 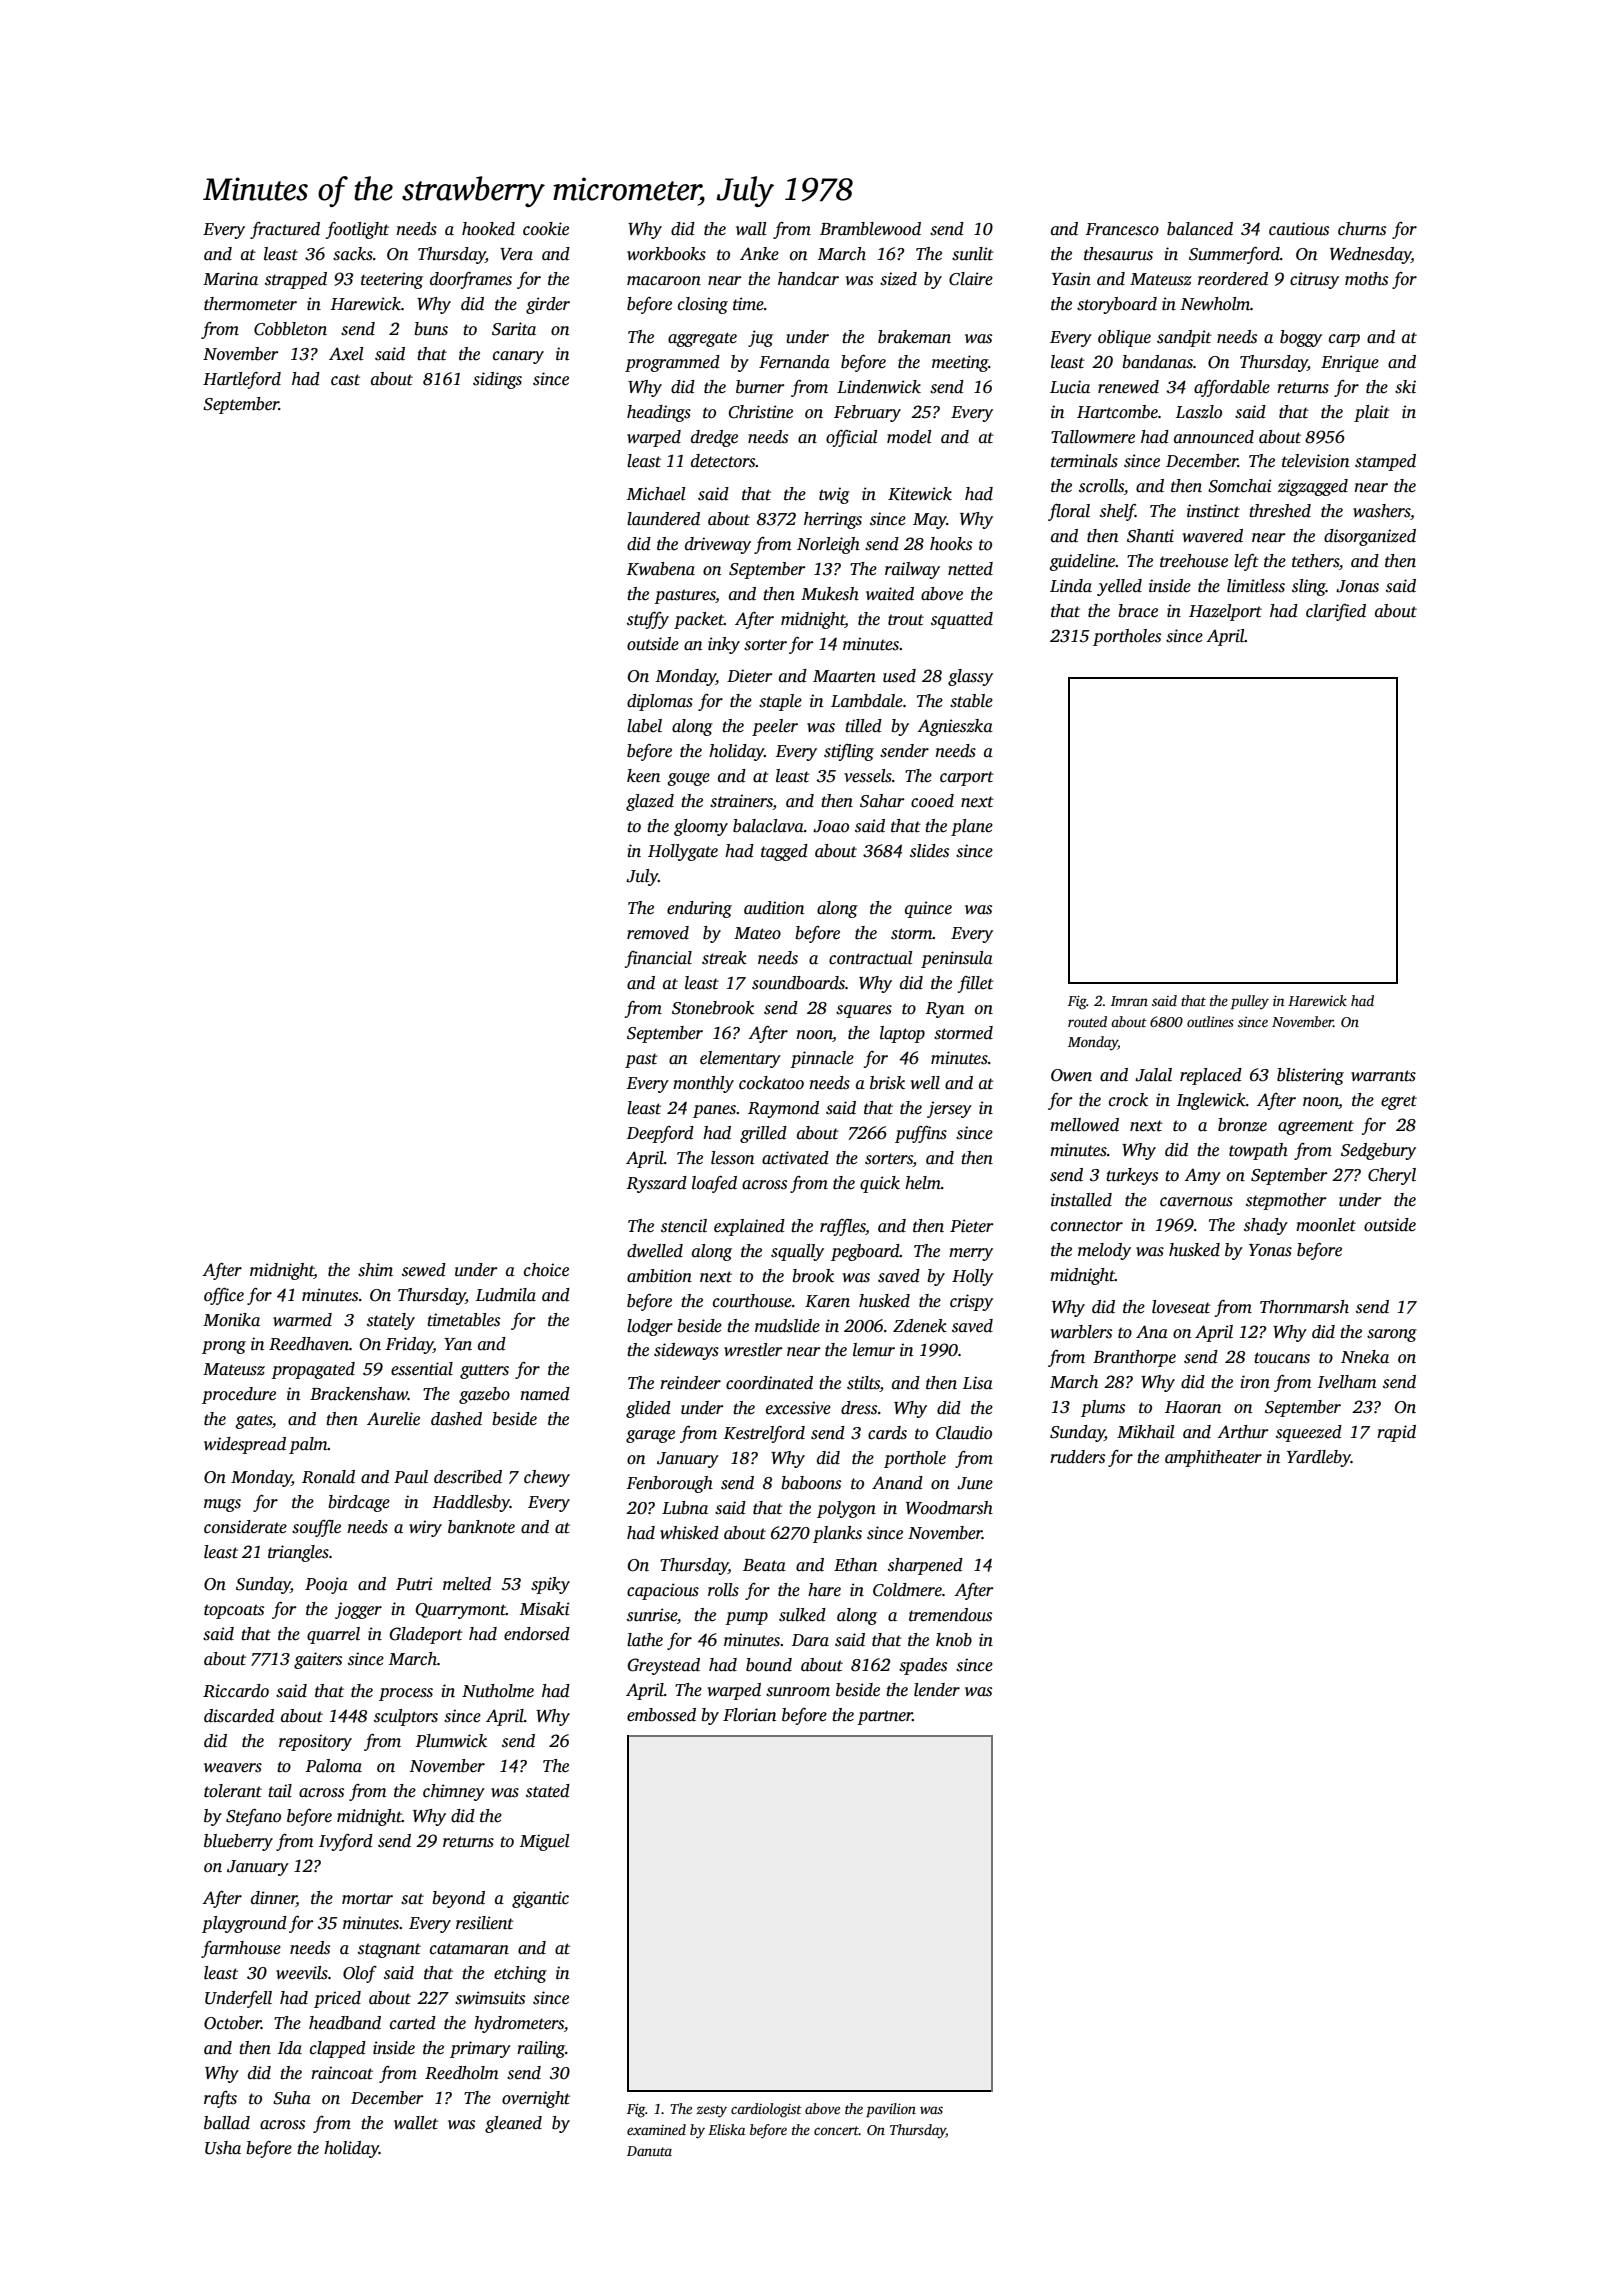 I want to click on terminals, so click(x=1084, y=461).
